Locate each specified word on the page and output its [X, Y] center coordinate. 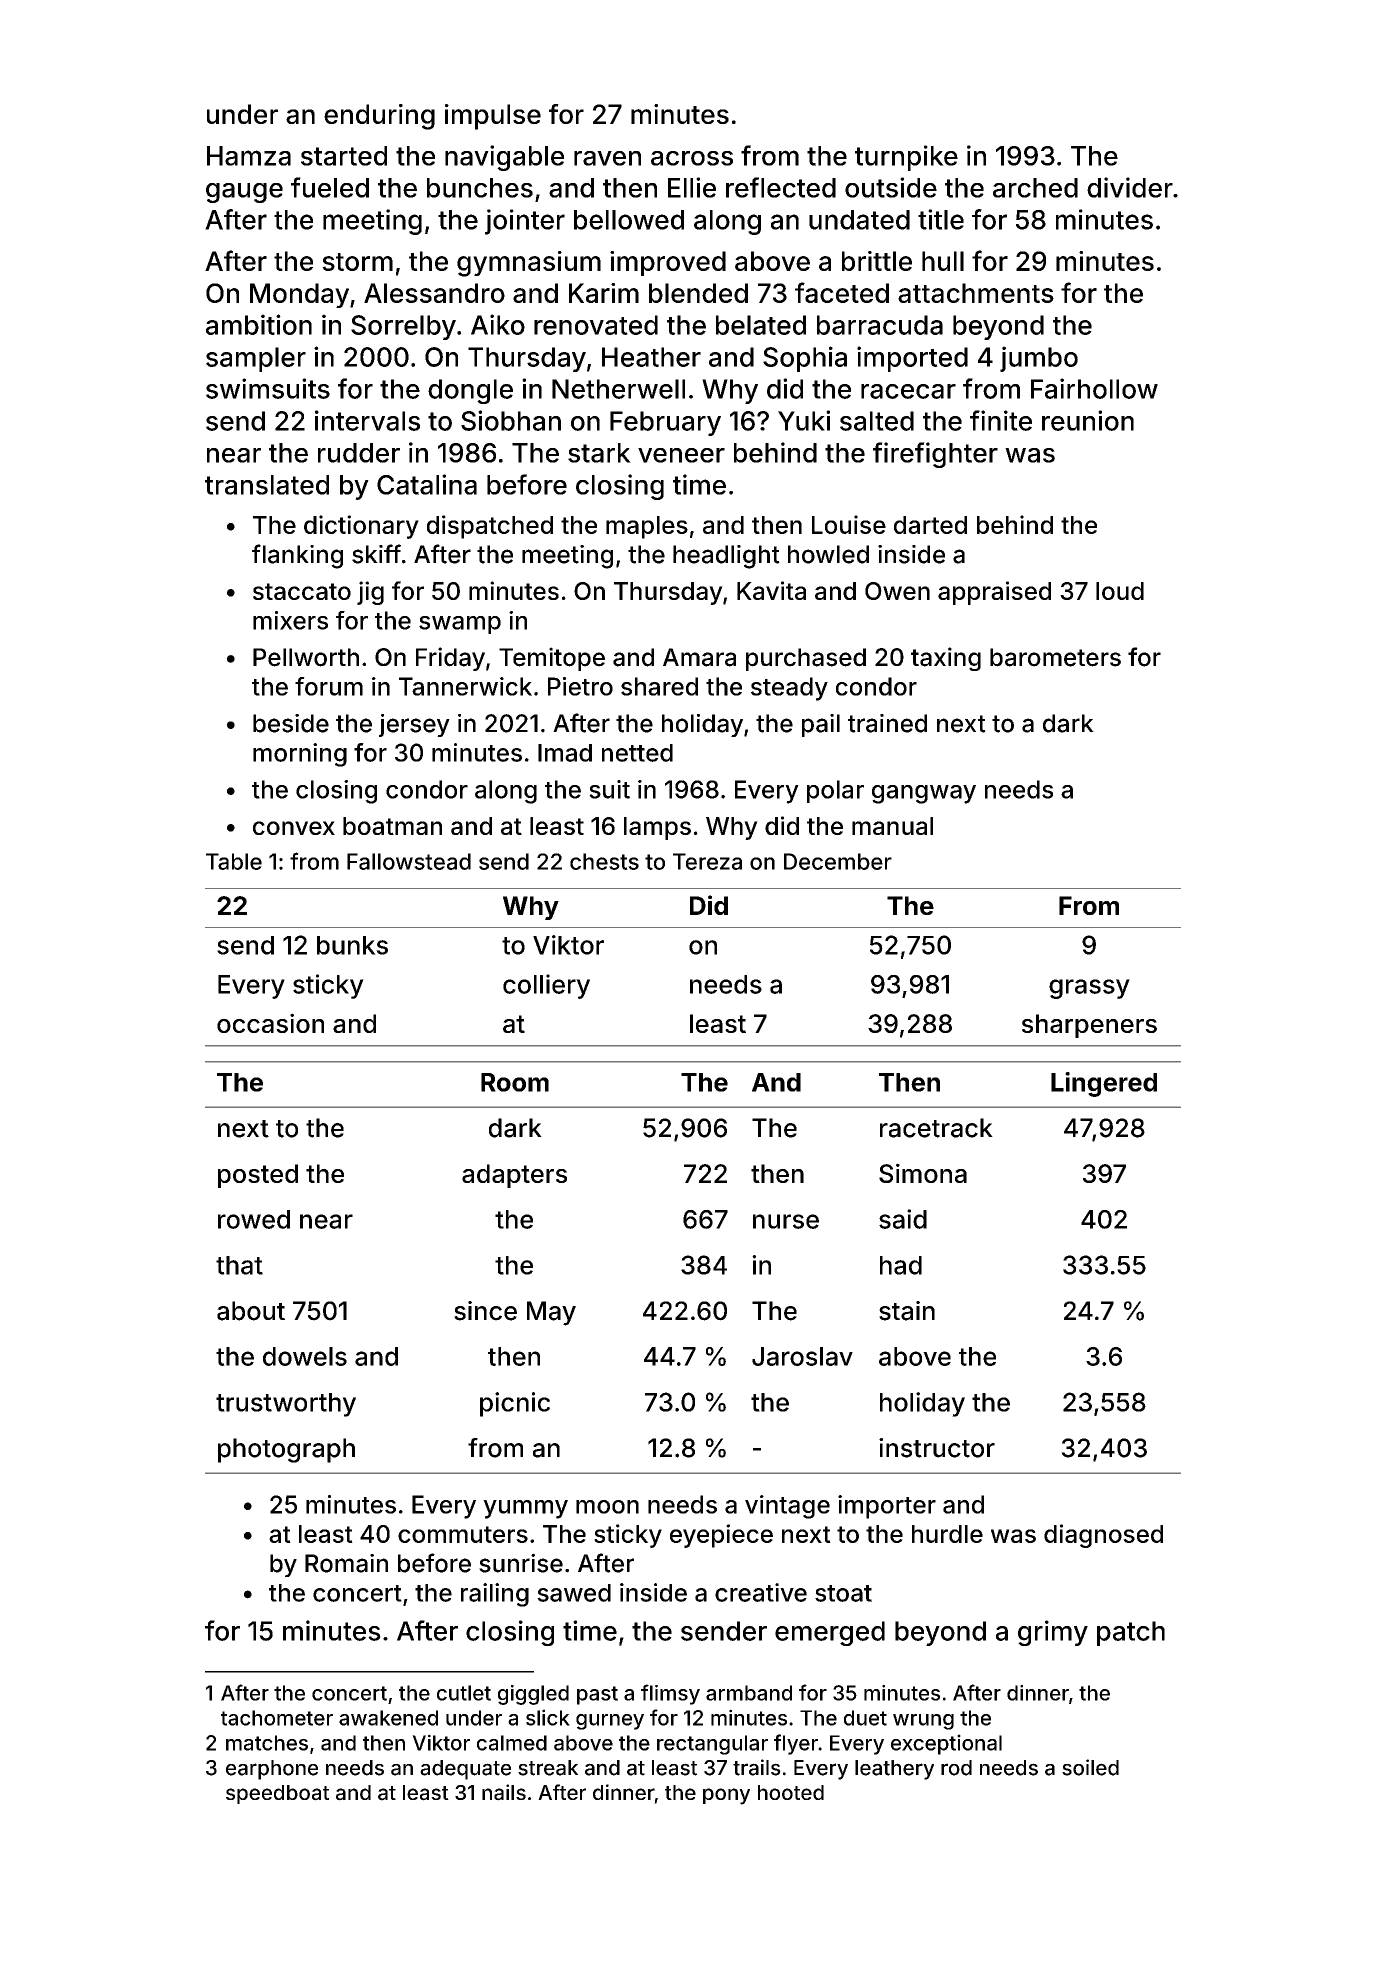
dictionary [361, 527]
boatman [392, 826]
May [551, 1313]
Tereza [707, 861]
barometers [1055, 657]
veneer [681, 455]
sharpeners [1089, 1026]
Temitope [552, 659]
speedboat [277, 1794]
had [901, 1265]
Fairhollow [1094, 388]
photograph [286, 1450]
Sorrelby [403, 327]
